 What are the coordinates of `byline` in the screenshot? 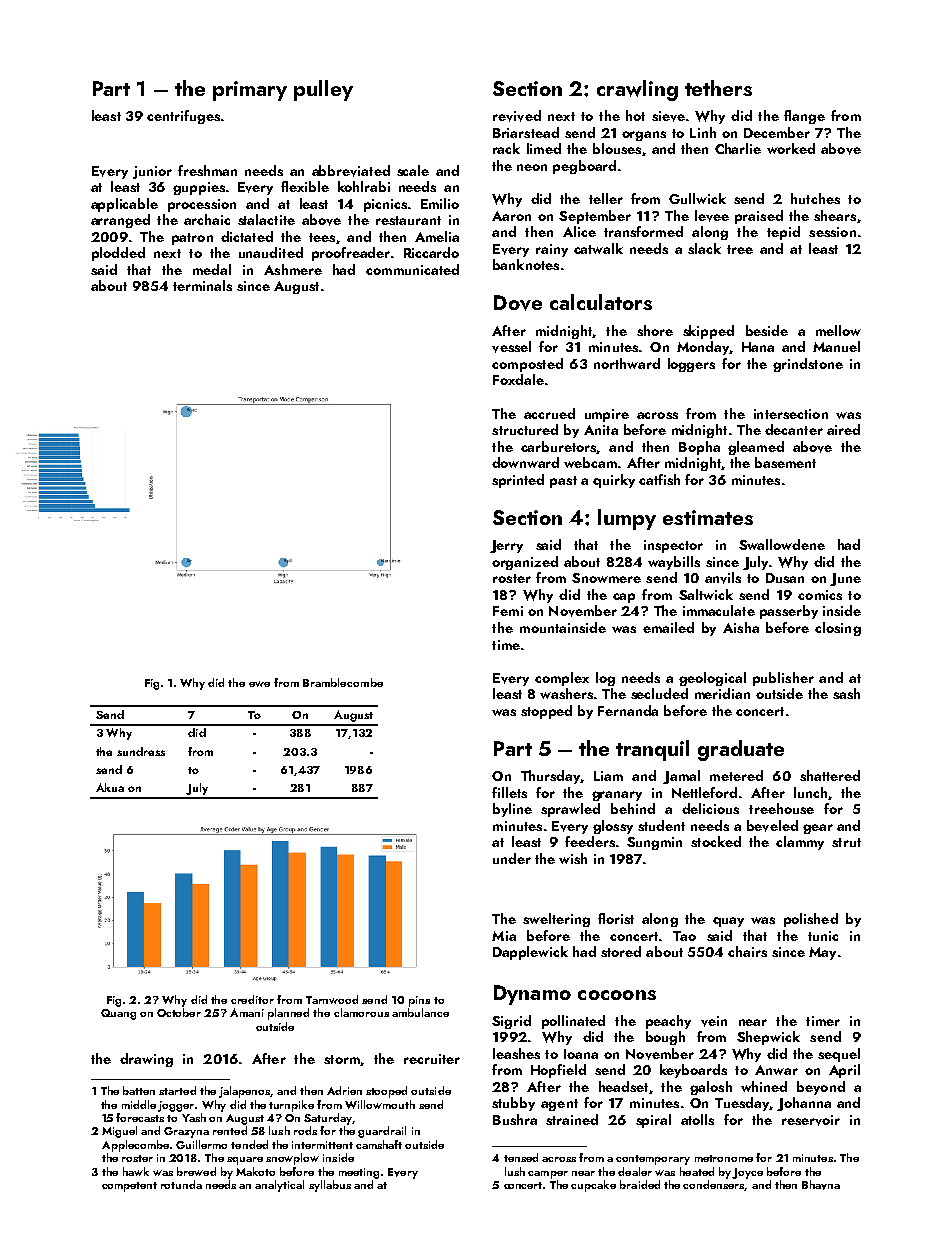 It's located at (512, 810).
